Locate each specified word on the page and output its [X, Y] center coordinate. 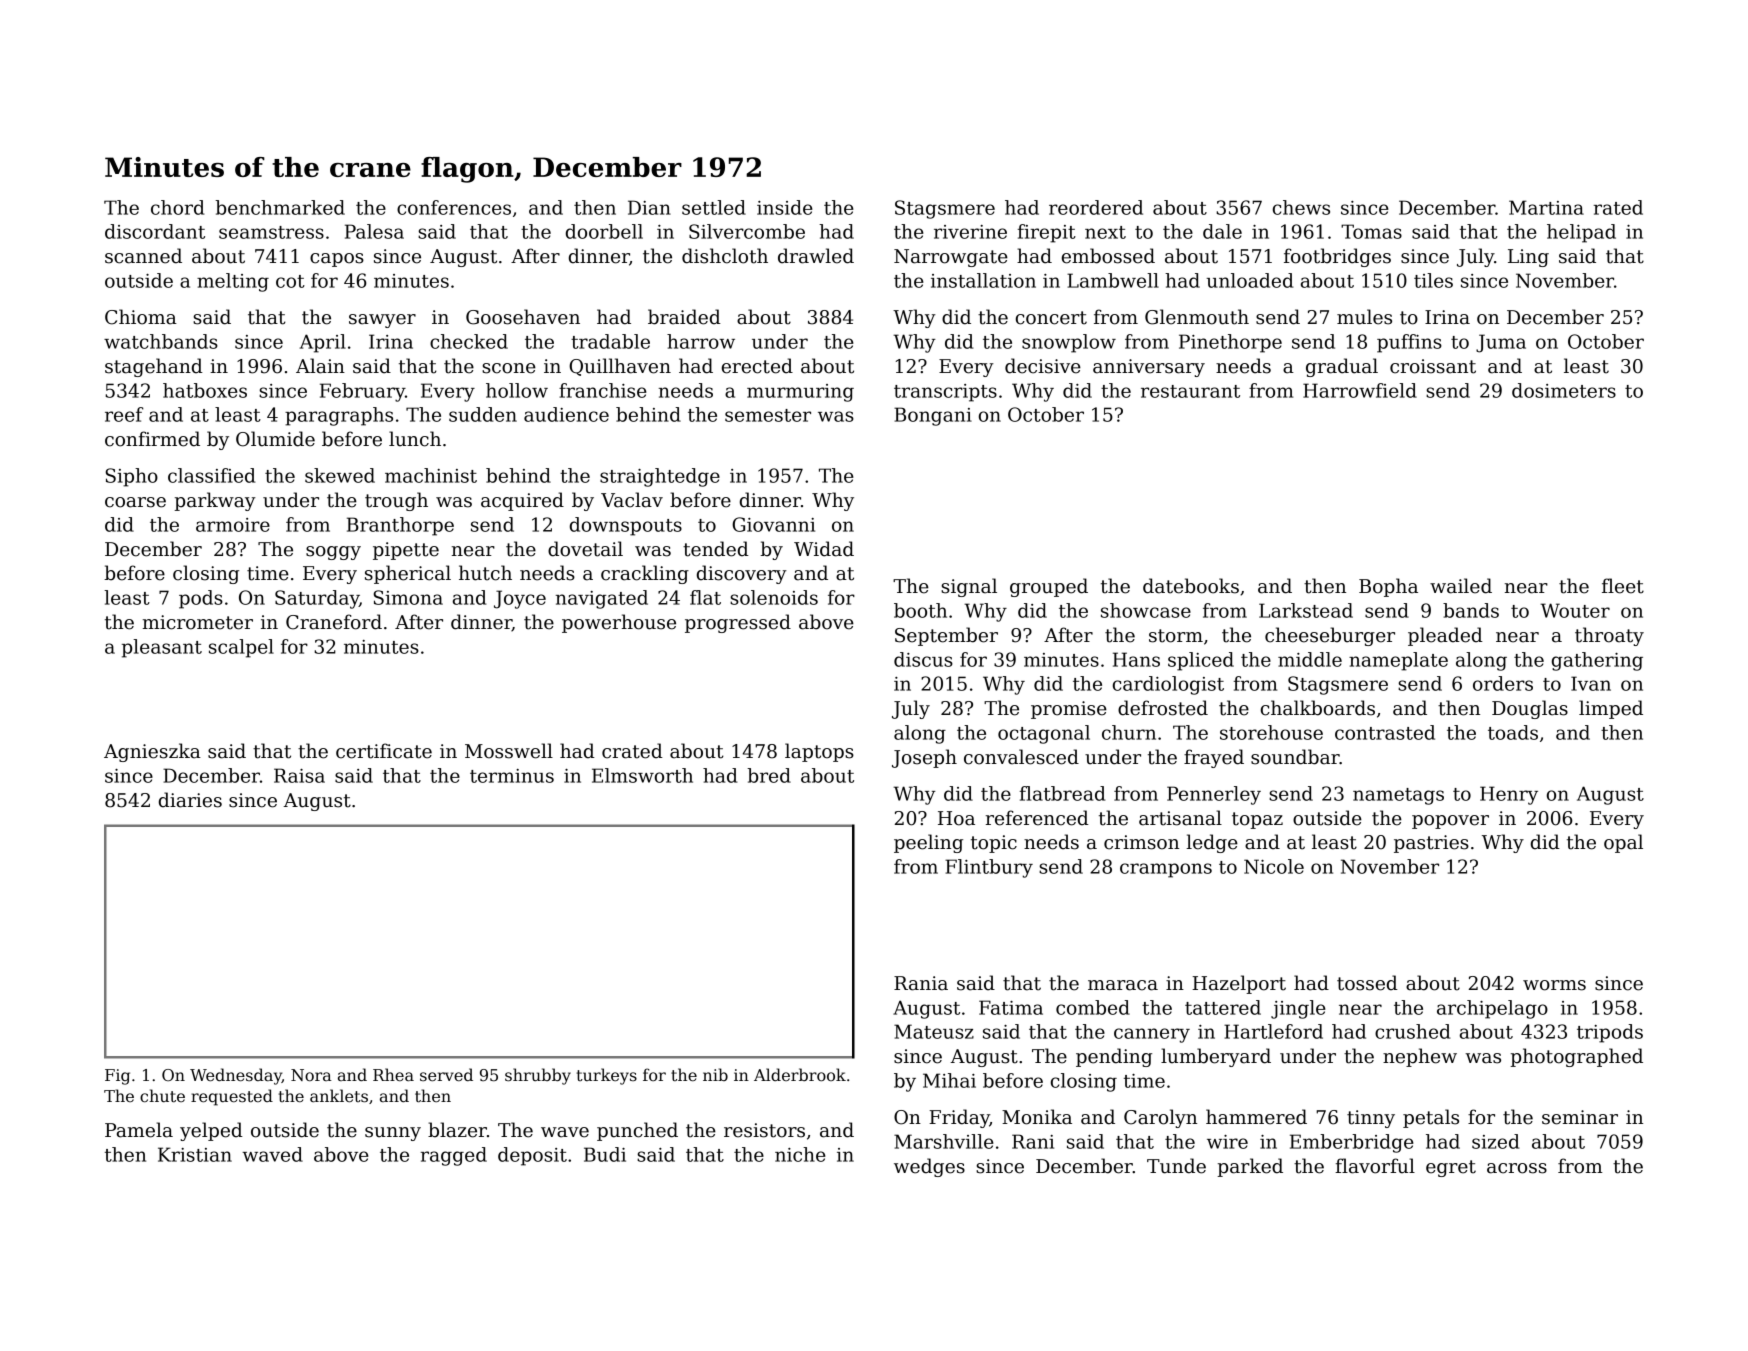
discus [923, 659]
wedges [929, 1167]
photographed [1576, 1057]
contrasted [1385, 732]
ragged [454, 1156]
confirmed [152, 439]
